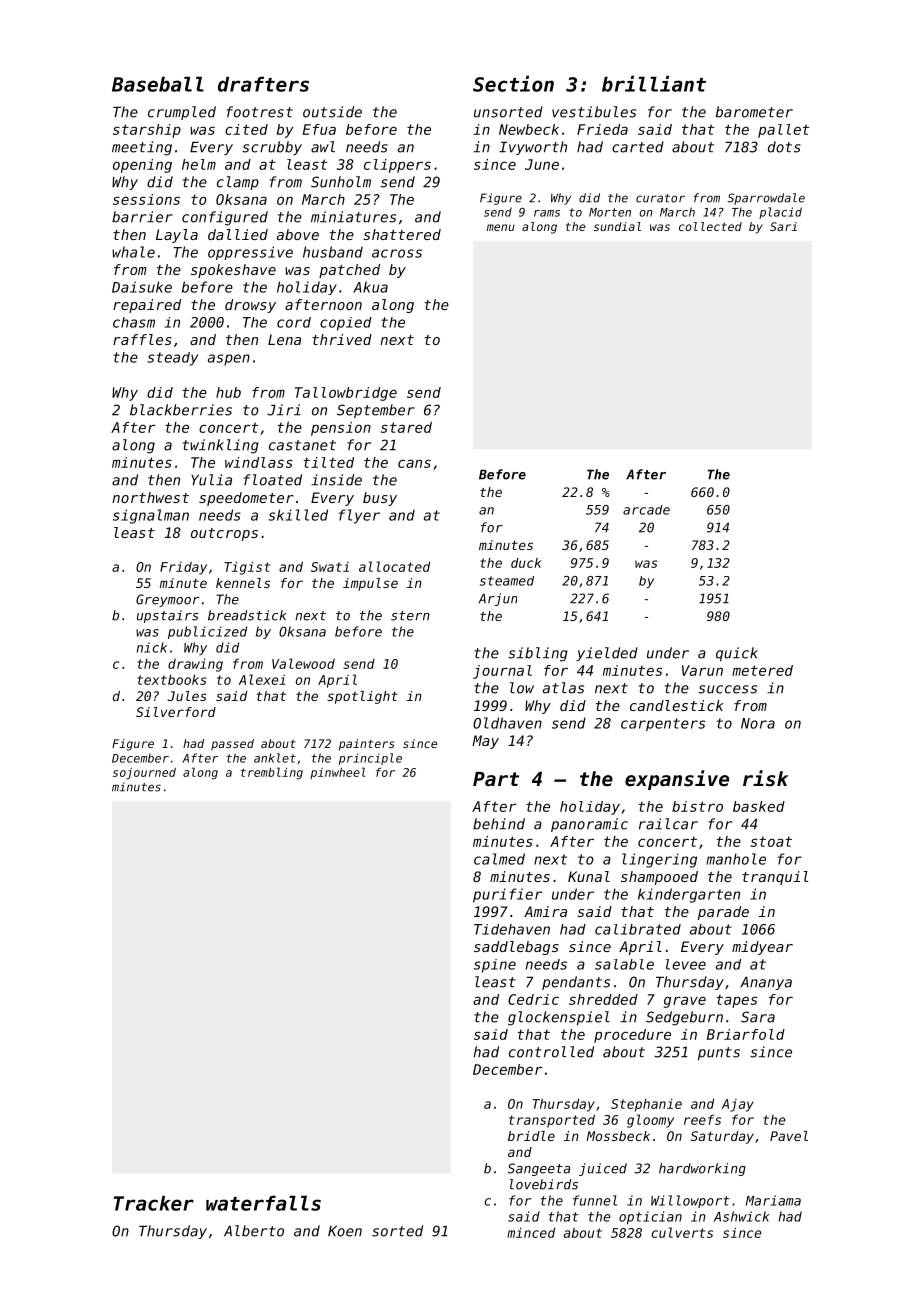 This document has height=1308, width=924. Describe the element at coordinates (345, 1231) in the document. I see `Koen` at that location.
